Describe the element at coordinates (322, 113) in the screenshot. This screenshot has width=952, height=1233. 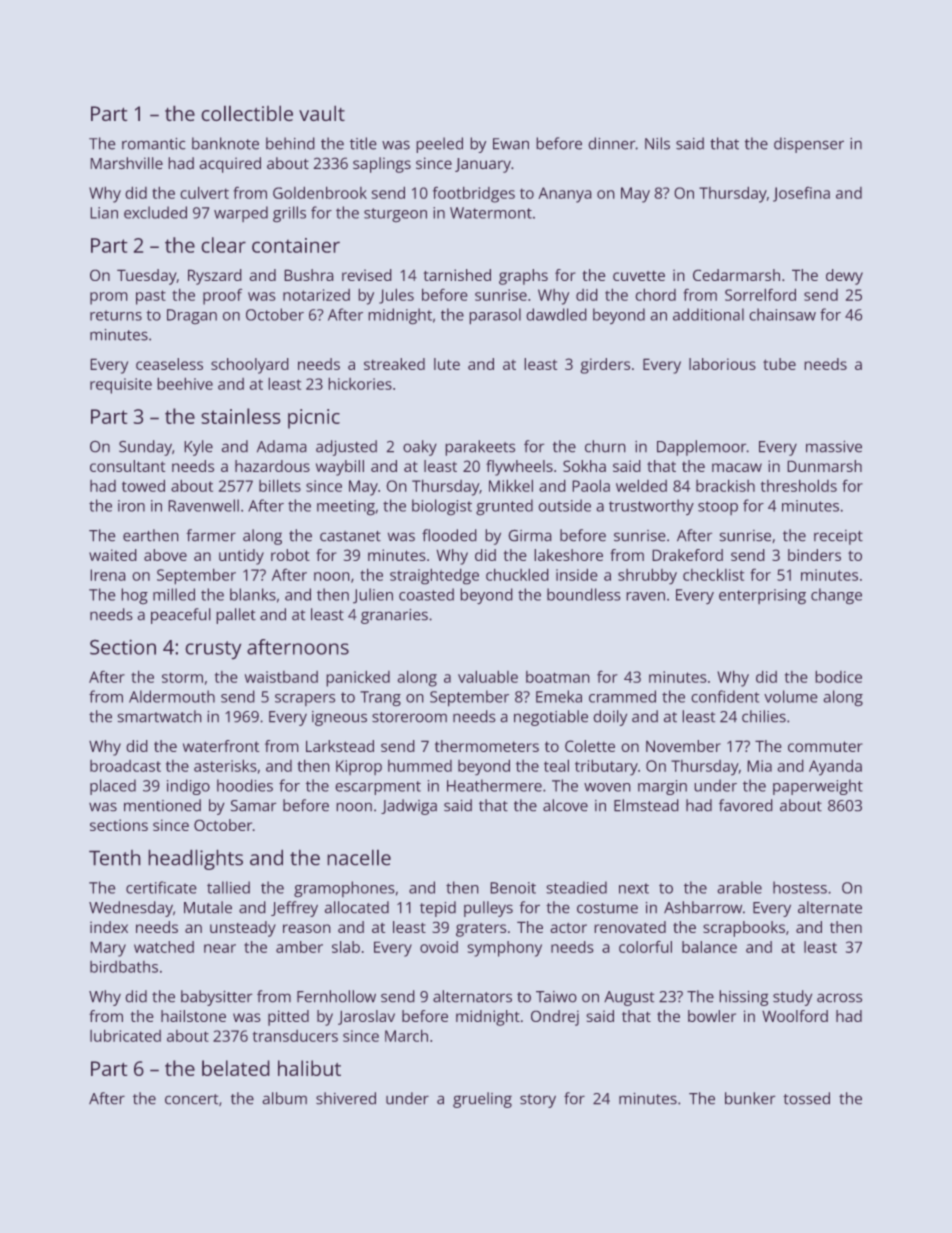
I see `vault` at that location.
